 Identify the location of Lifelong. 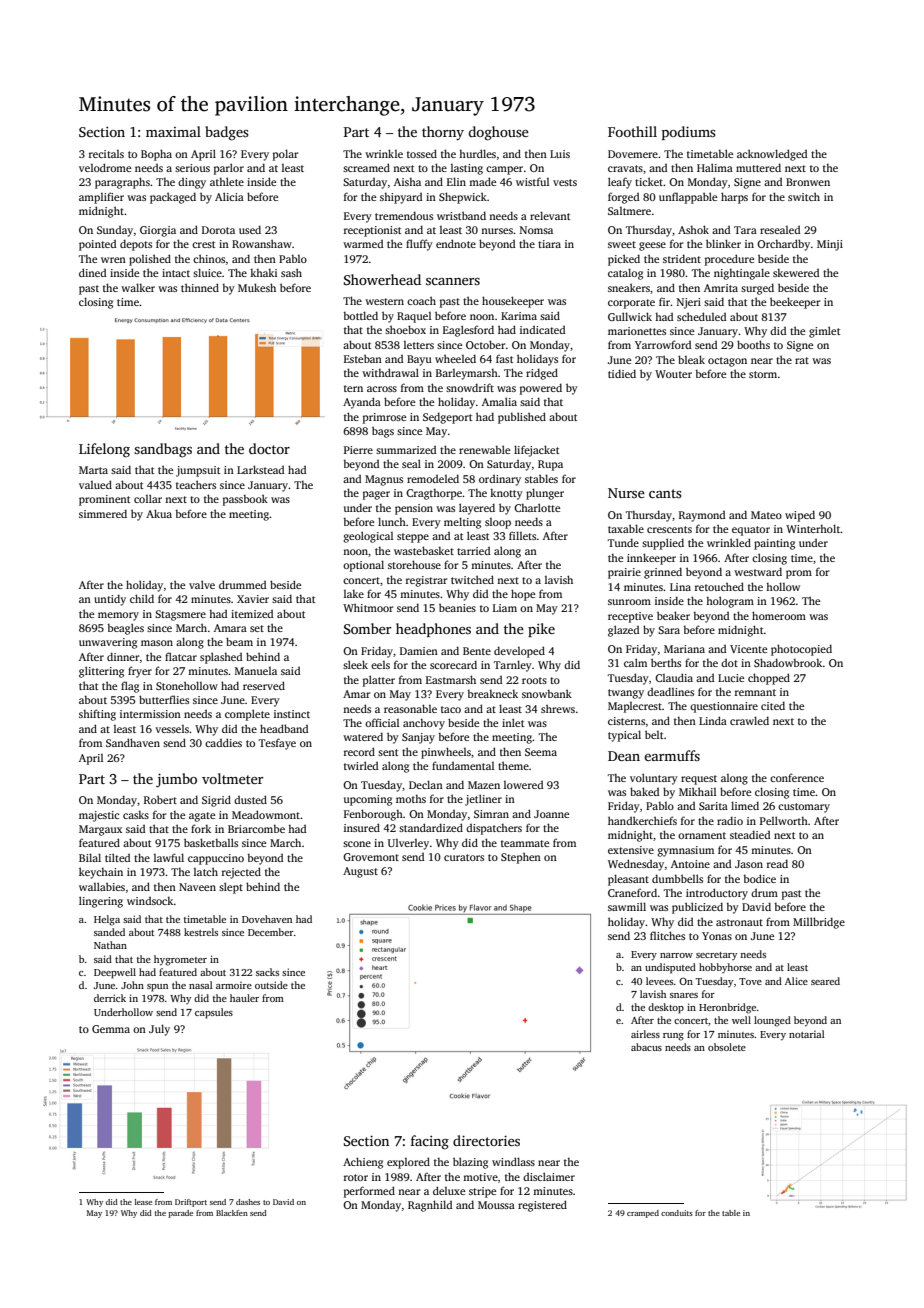
(104, 450).
